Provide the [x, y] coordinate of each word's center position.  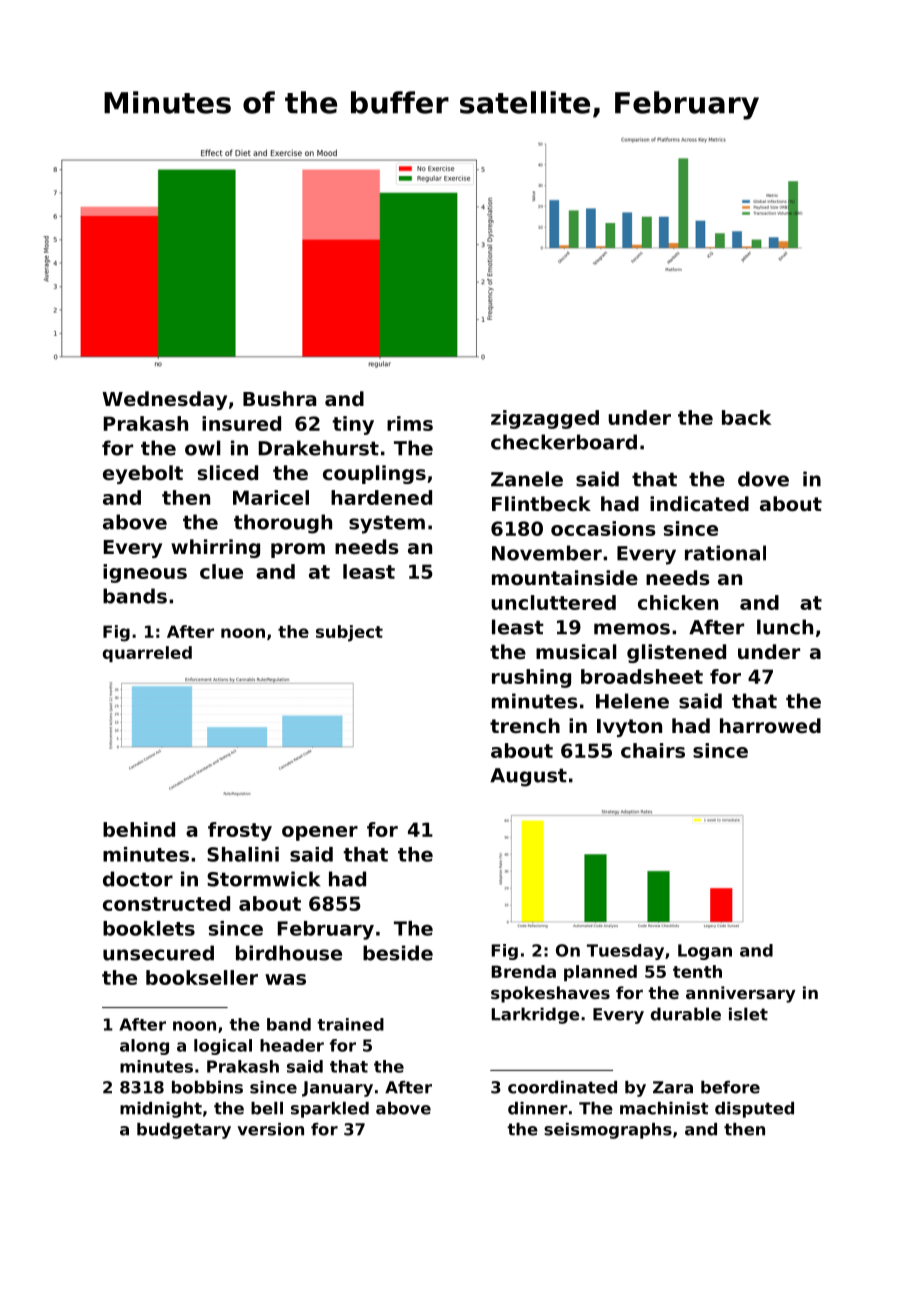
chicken [678, 602]
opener [320, 833]
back [746, 417]
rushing [531, 678]
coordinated [562, 1087]
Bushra [279, 398]
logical [223, 1047]
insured [241, 423]
